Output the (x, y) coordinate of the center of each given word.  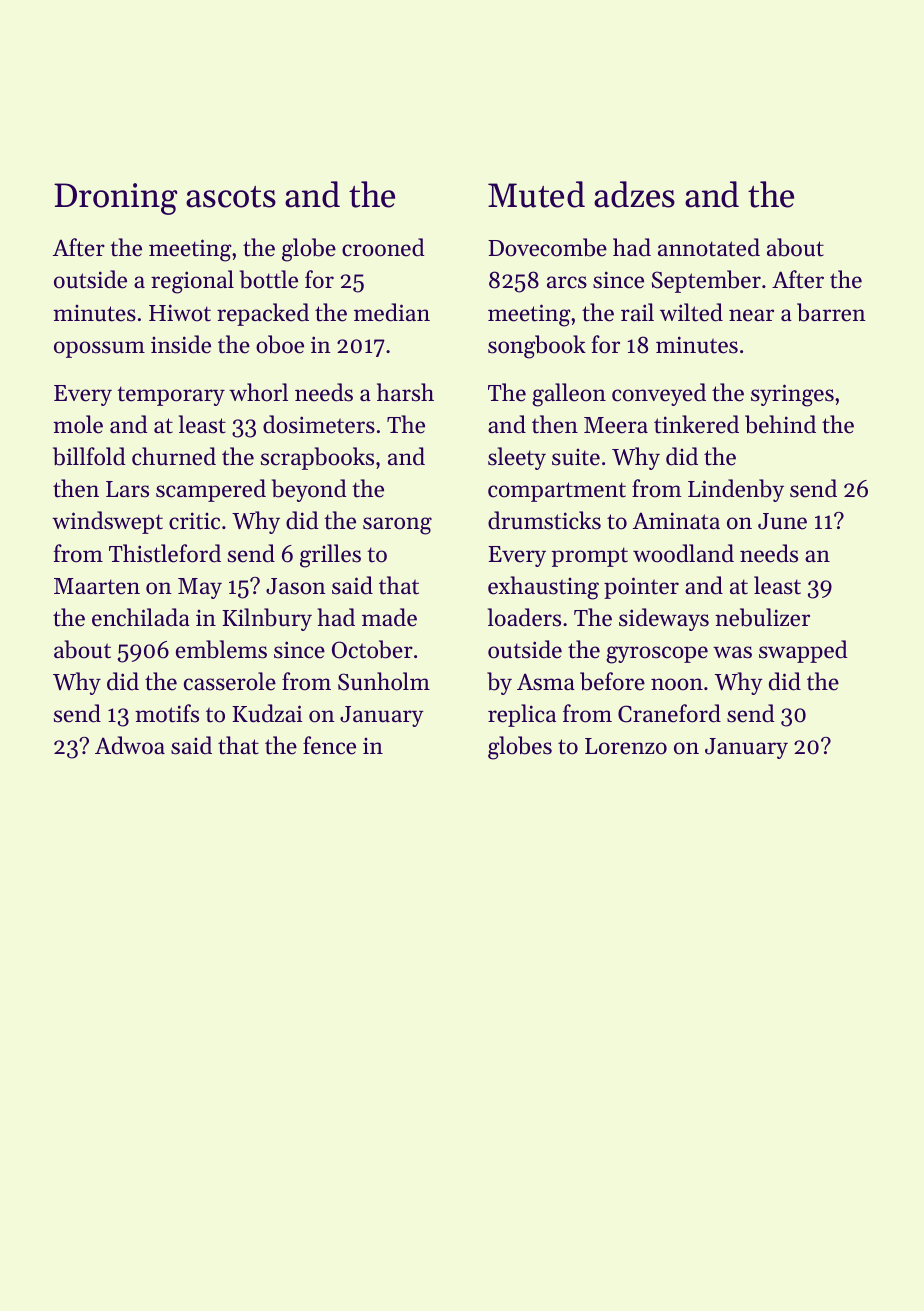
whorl (258, 392)
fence (329, 745)
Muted (536, 194)
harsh (405, 392)
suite (576, 457)
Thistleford (165, 553)
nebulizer (762, 617)
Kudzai (267, 713)
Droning (116, 199)
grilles (330, 556)
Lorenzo (626, 746)
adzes (634, 194)
